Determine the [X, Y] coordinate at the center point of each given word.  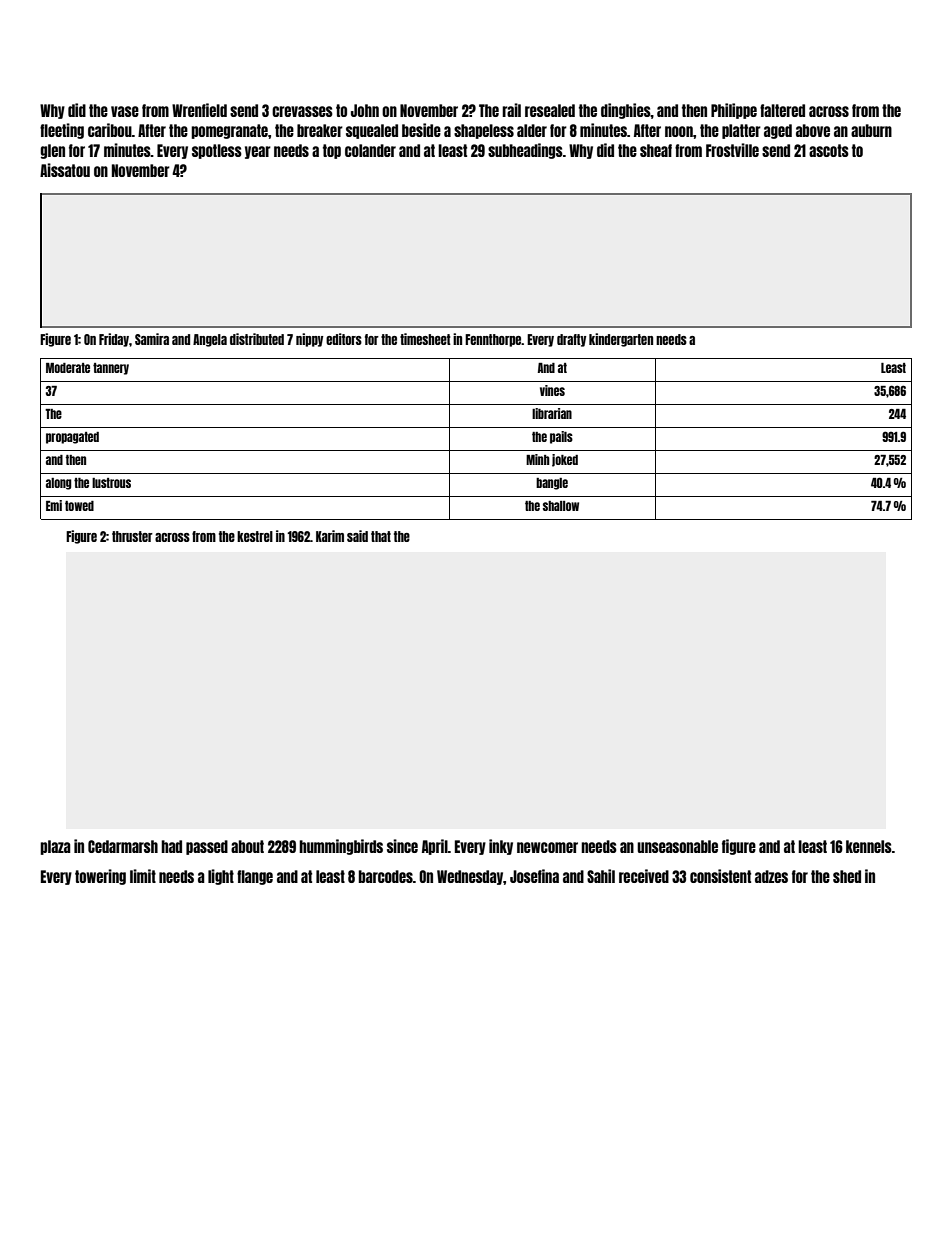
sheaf [656, 150]
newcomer [547, 847]
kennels [869, 846]
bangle [552, 484]
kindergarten [621, 340]
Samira [152, 339]
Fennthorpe [493, 340]
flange [255, 877]
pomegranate [229, 131]
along [59, 484]
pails [561, 437]
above [813, 130]
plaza [55, 847]
